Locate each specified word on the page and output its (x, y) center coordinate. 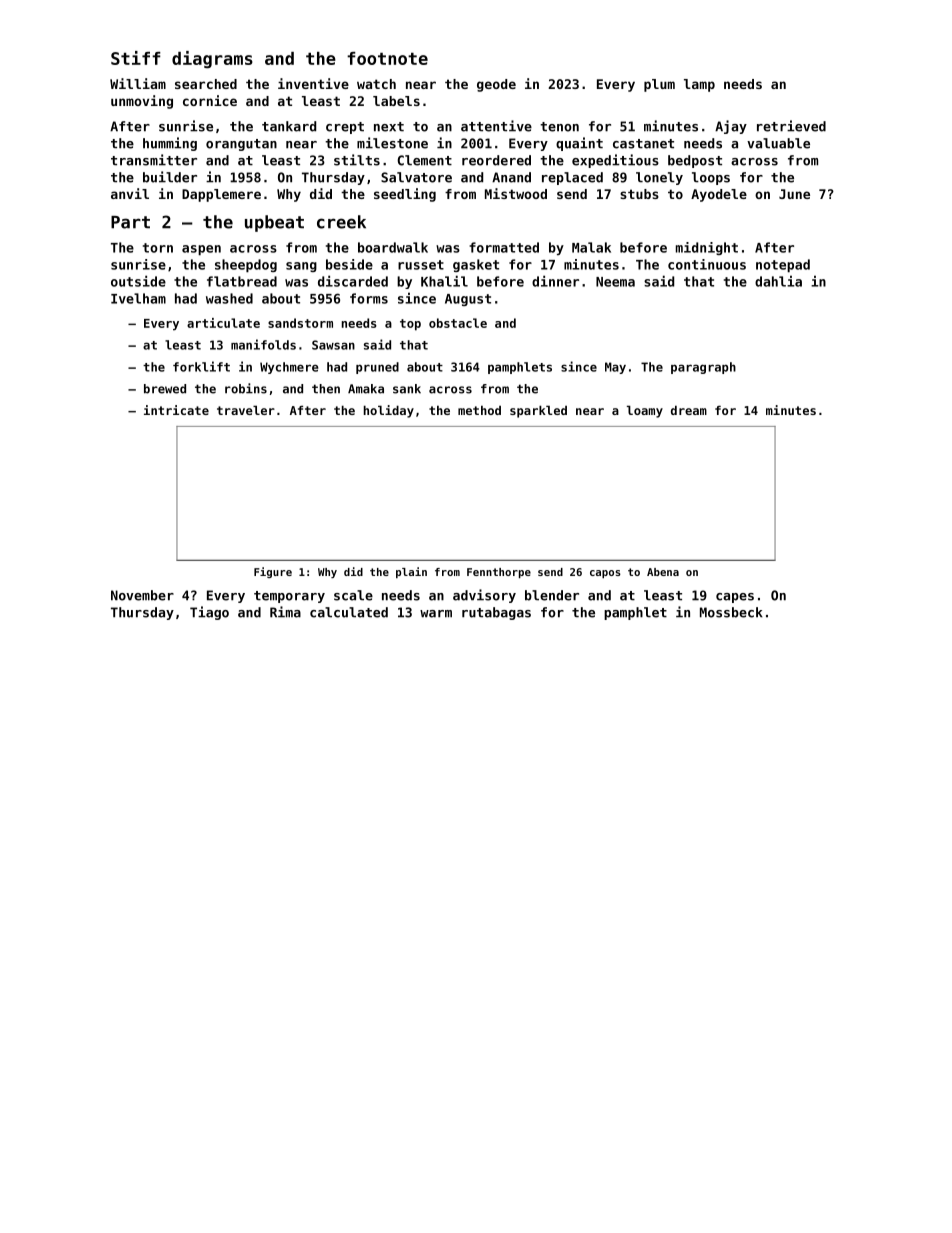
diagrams (212, 60)
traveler (246, 410)
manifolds (263, 344)
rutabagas (496, 613)
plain (411, 572)
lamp (699, 85)
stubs (639, 194)
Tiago (209, 613)
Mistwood (516, 193)
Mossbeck (731, 612)
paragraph (703, 368)
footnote (387, 58)
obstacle (458, 323)
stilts (357, 160)
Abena (663, 572)
